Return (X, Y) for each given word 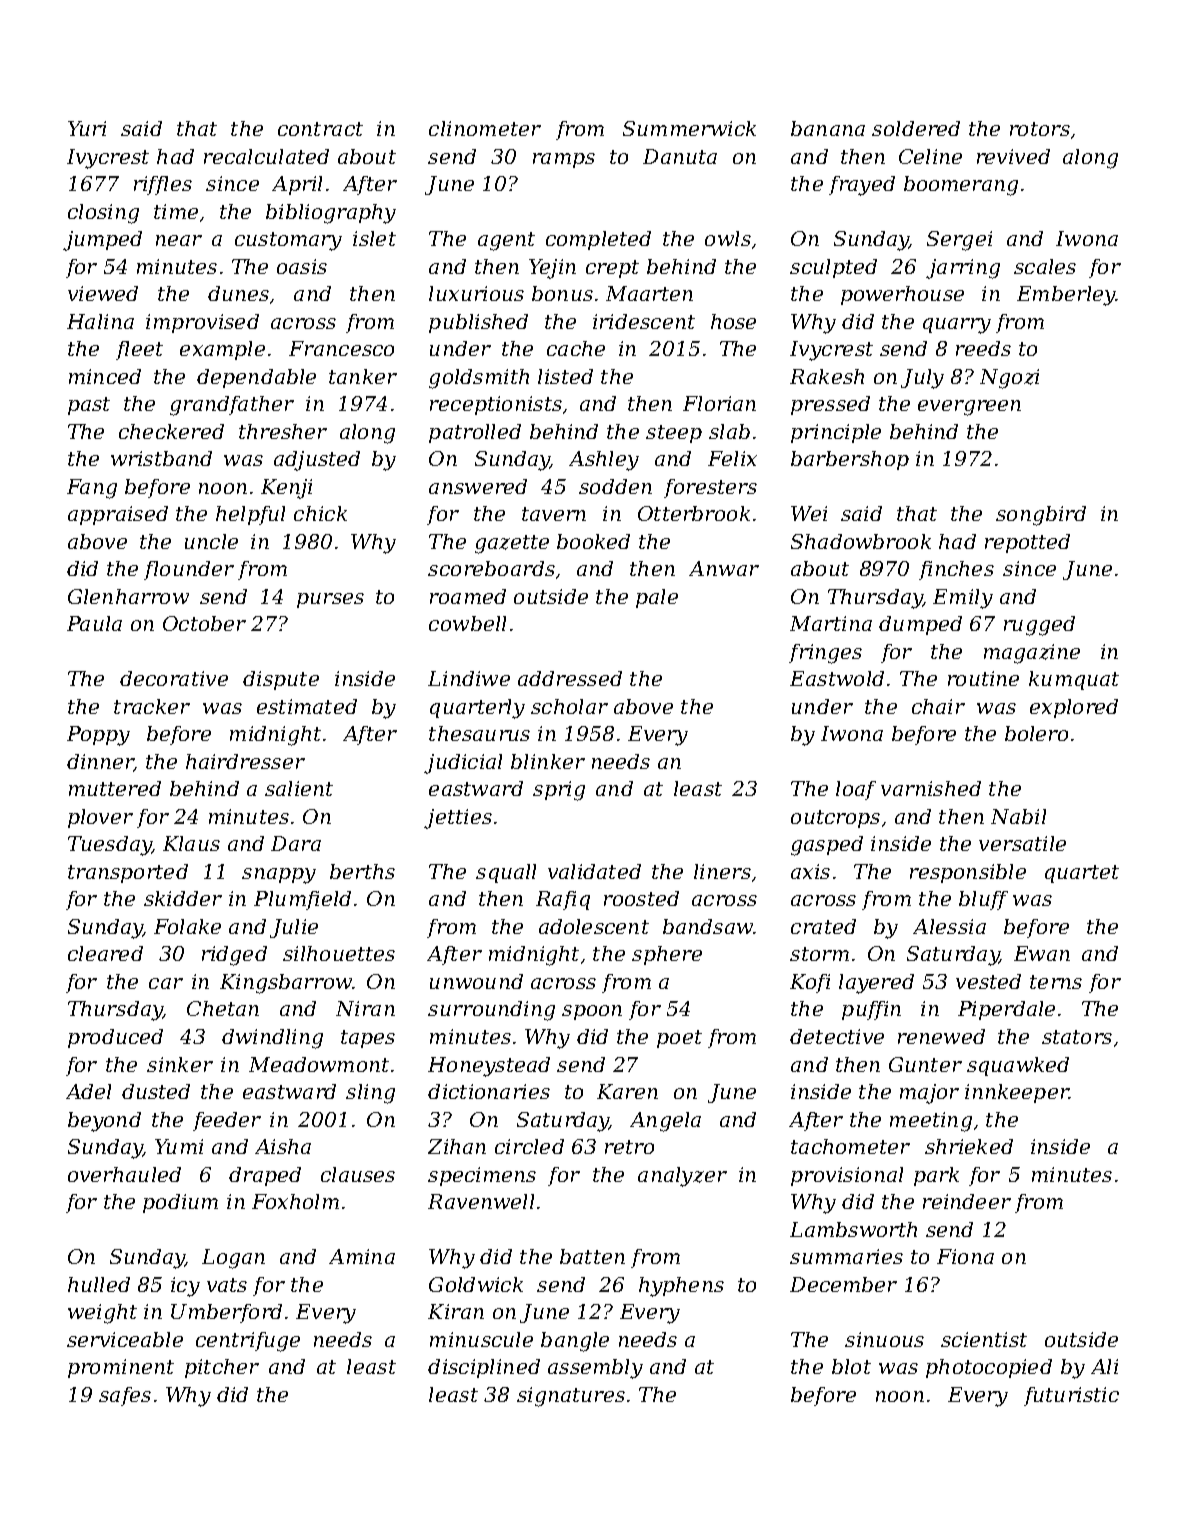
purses (330, 600)
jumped (102, 241)
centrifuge (248, 1342)
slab (729, 431)
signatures (571, 1397)
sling (370, 1094)
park (936, 1176)
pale (657, 598)
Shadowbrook (861, 541)
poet (679, 1039)
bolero (1036, 733)
